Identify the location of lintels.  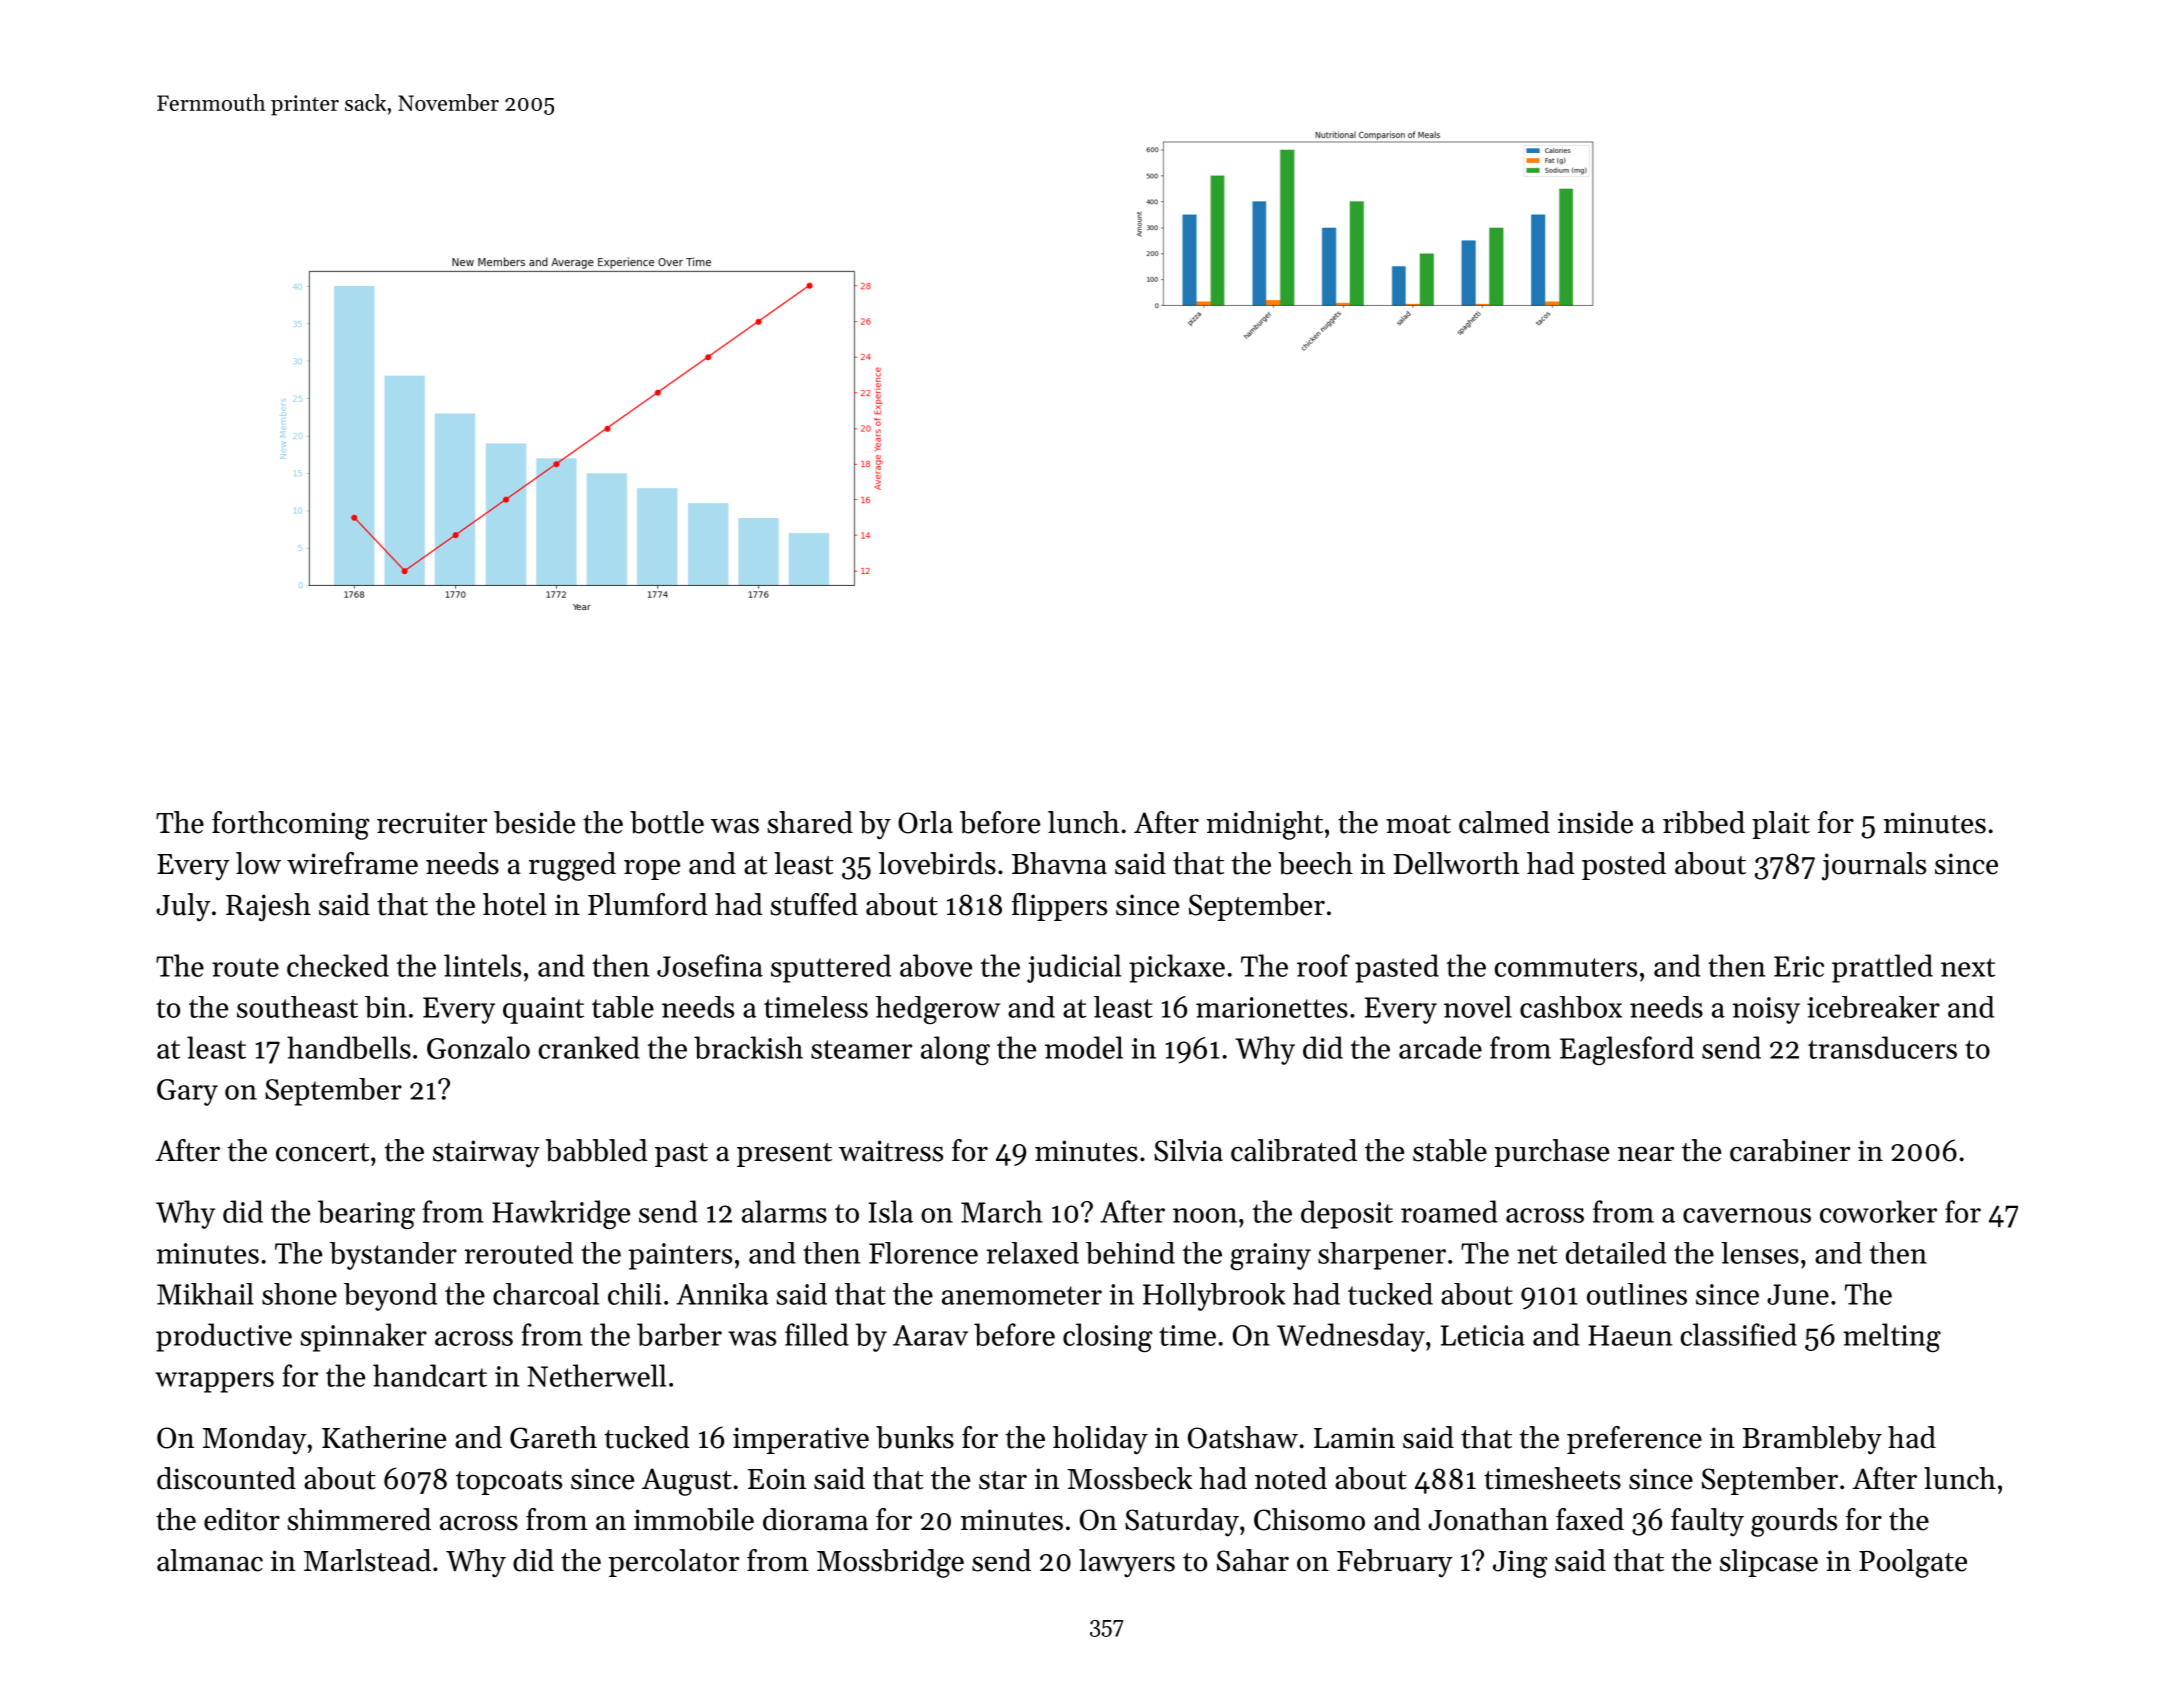
(482, 965).
